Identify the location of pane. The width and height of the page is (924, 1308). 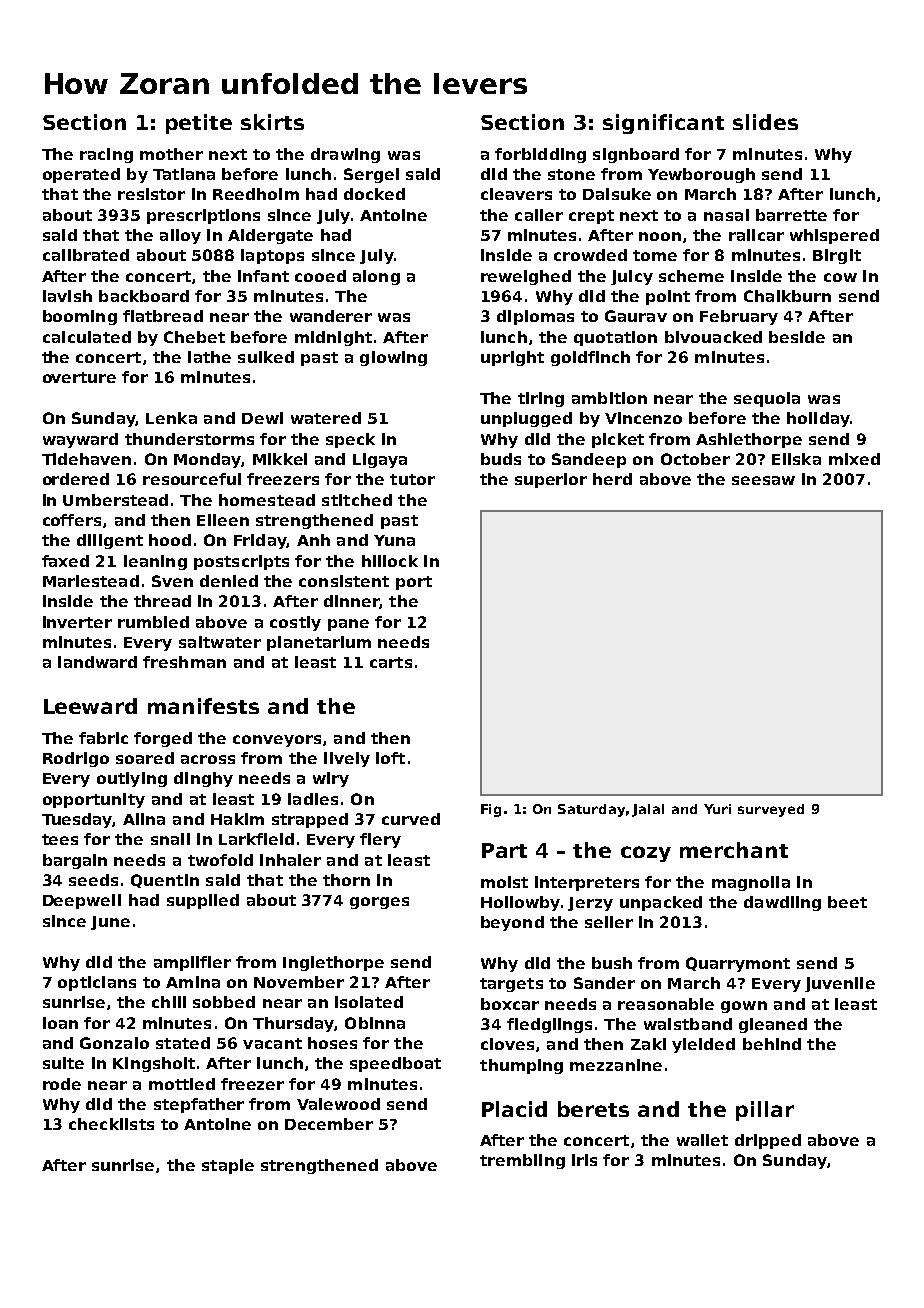
(348, 625).
